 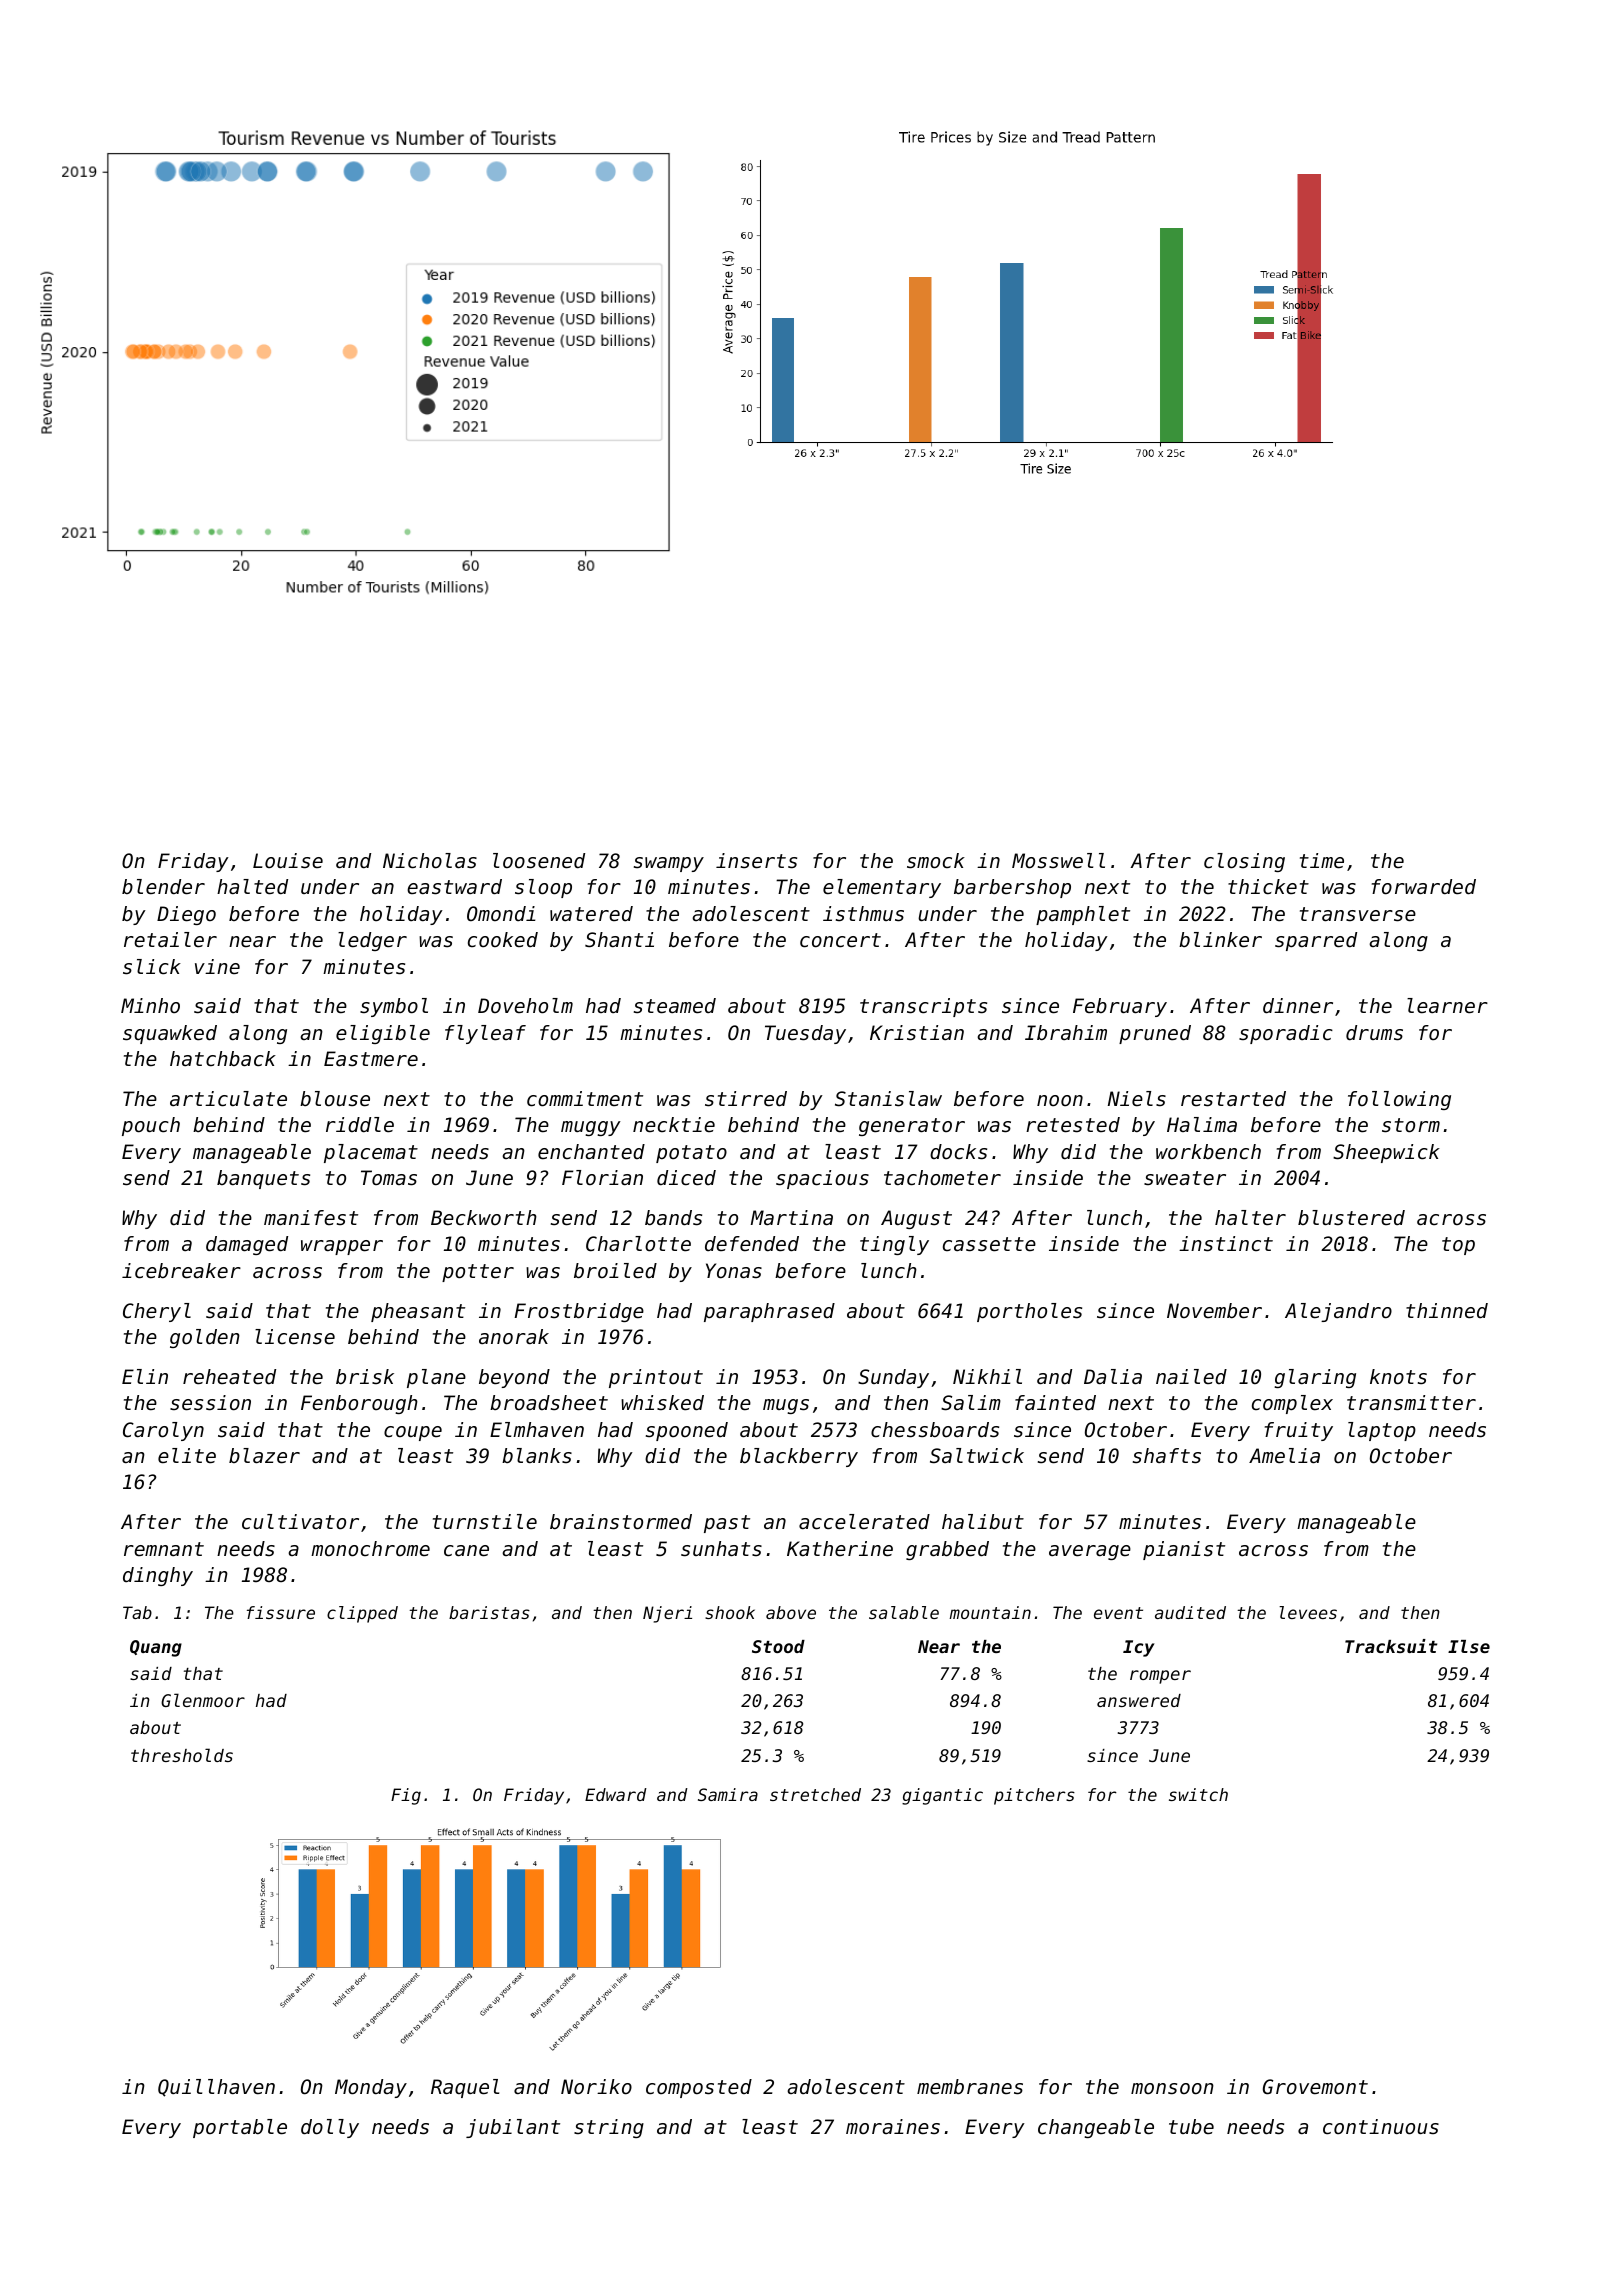 I want to click on blustered, so click(x=1351, y=1218).
